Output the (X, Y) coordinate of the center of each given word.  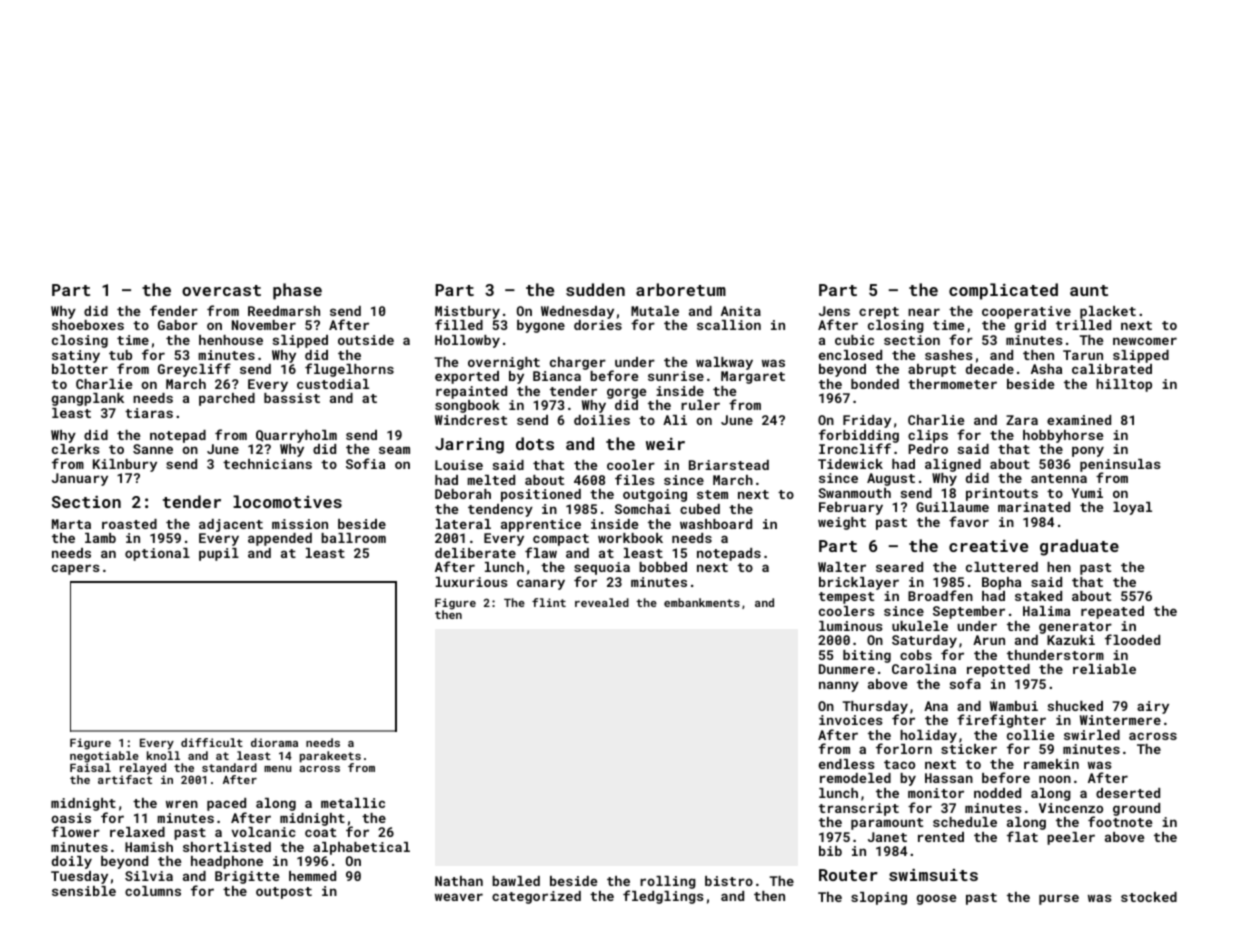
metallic (353, 803)
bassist (292, 398)
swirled (1092, 735)
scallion (729, 325)
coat (320, 832)
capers (76, 569)
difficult (212, 742)
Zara (1022, 420)
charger (578, 363)
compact (561, 540)
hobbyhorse (1063, 436)
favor (969, 521)
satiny (76, 356)
